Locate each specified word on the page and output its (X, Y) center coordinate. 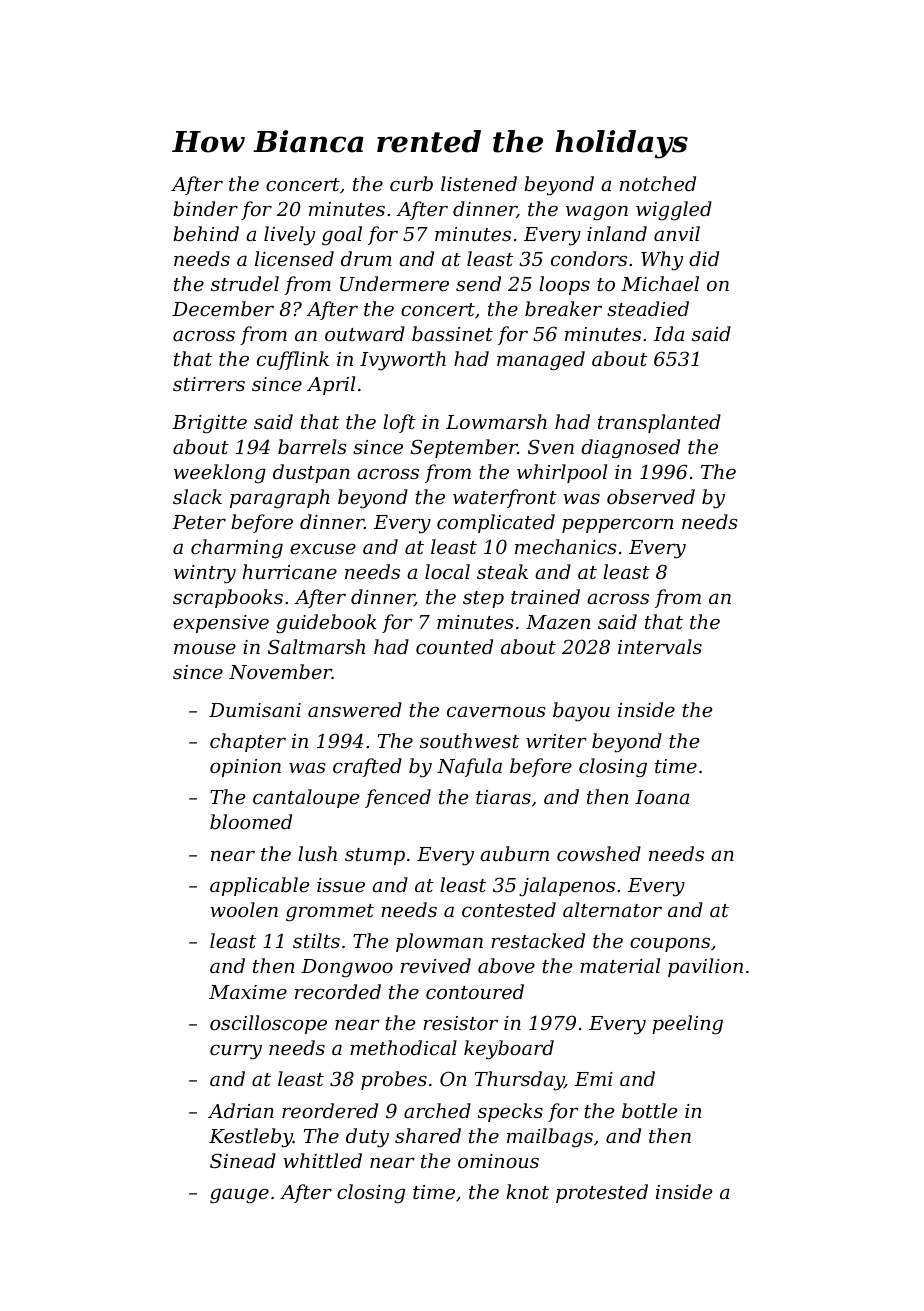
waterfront (505, 498)
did (704, 258)
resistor (460, 1023)
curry (236, 1052)
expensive (221, 624)
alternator (612, 909)
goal (342, 236)
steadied (648, 308)
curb (411, 183)
